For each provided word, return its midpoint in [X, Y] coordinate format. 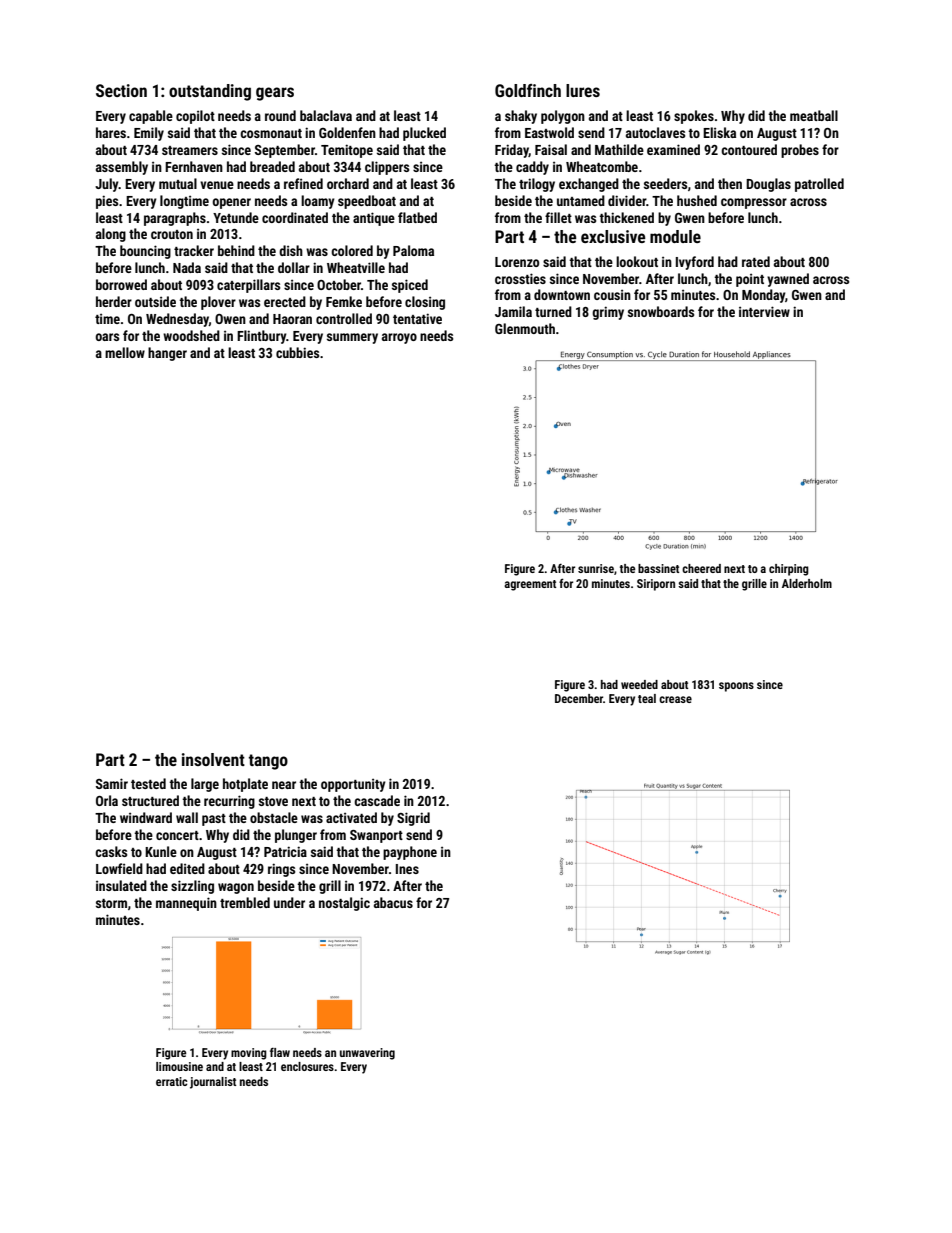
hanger [167, 354]
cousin [612, 295]
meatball [814, 115]
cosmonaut [271, 133]
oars [107, 337]
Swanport [376, 836]
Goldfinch [528, 90]
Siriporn [656, 585]
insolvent [213, 759]
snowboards [661, 311]
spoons [736, 687]
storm [111, 903]
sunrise [596, 568]
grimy [608, 313]
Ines [407, 869]
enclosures [307, 1066]
